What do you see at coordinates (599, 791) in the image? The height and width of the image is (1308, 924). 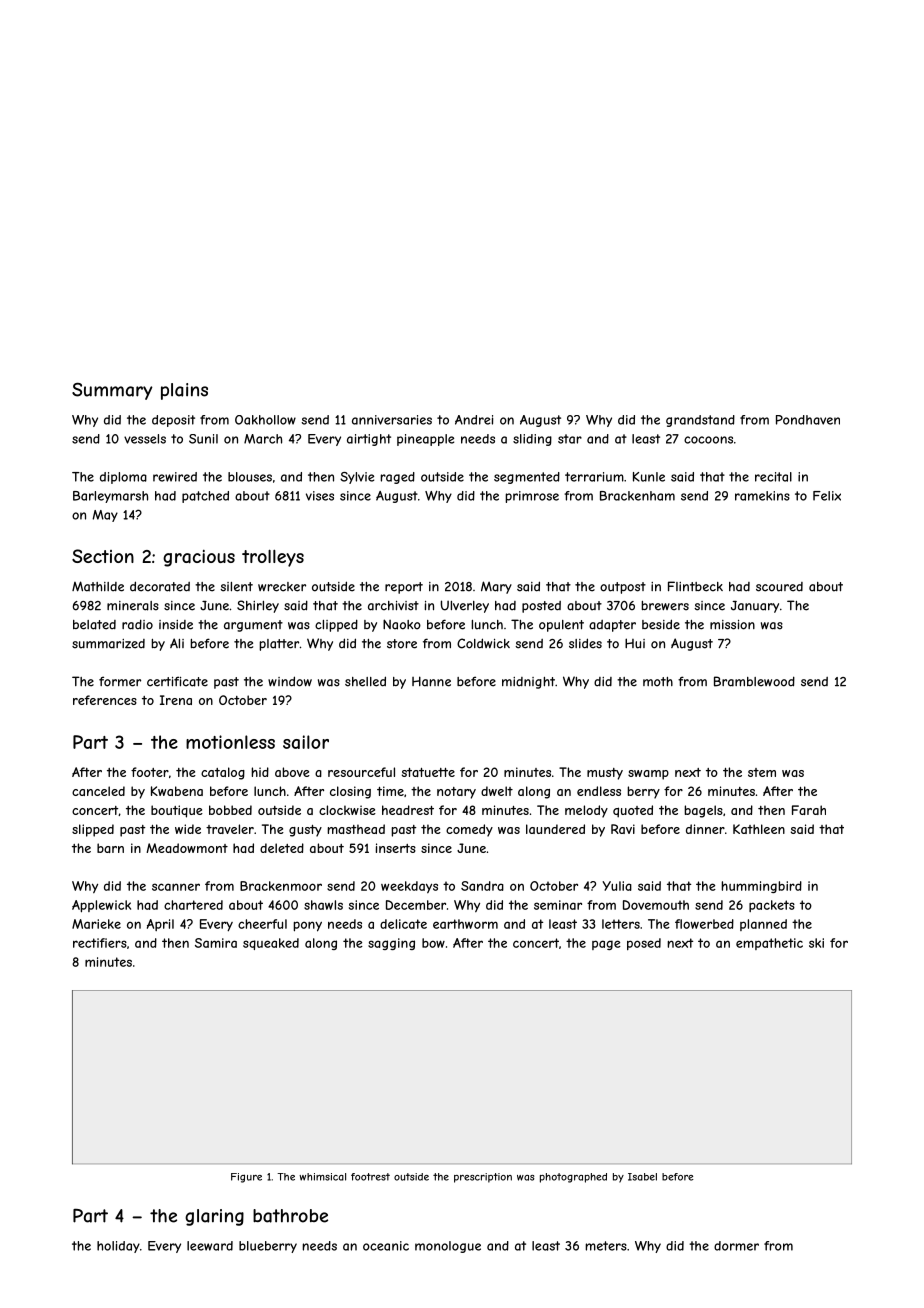 I see `endless` at bounding box center [599, 791].
